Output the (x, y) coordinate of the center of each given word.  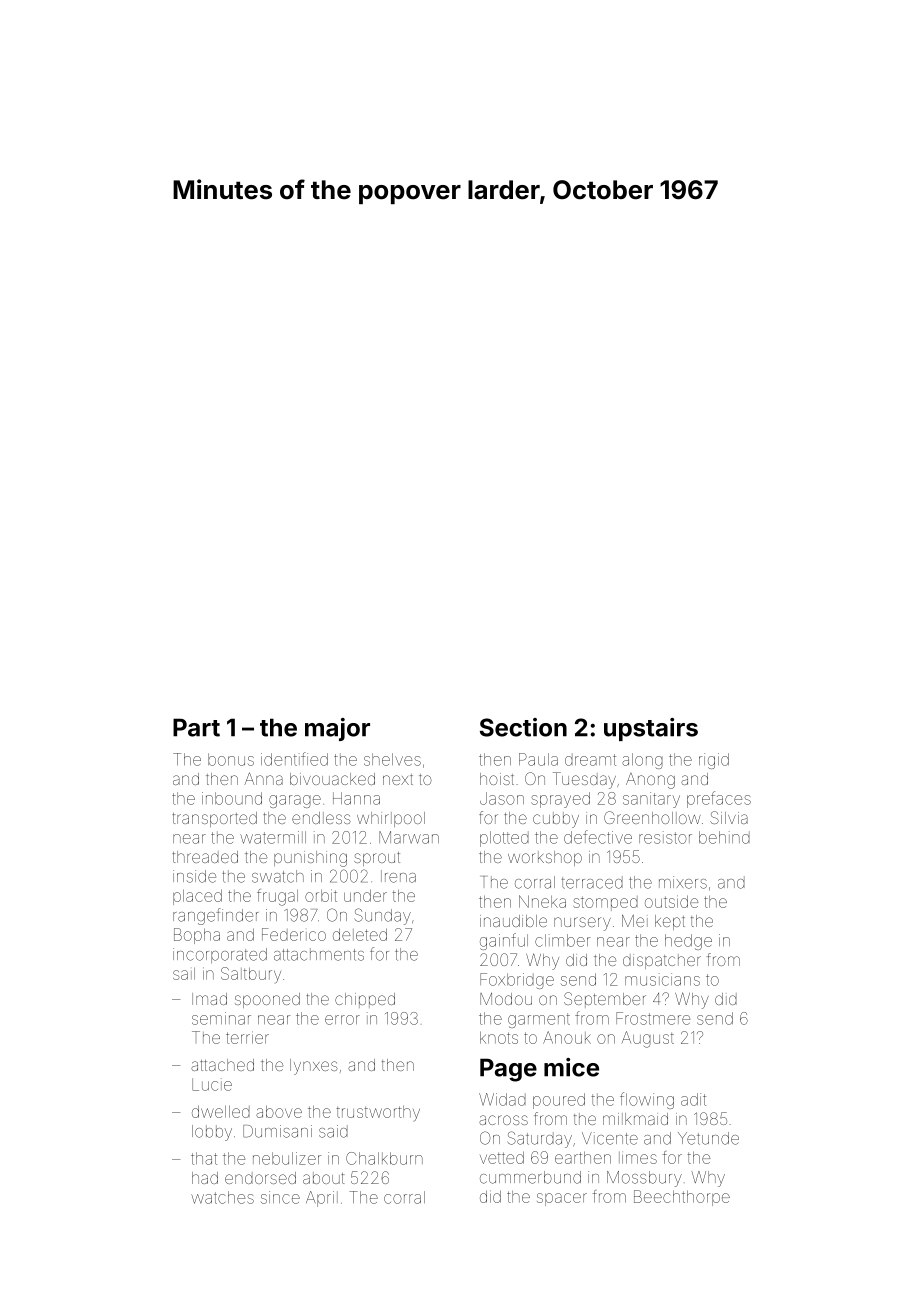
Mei (635, 920)
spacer (562, 1199)
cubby (556, 820)
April (322, 1199)
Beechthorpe (682, 1198)
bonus (231, 759)
